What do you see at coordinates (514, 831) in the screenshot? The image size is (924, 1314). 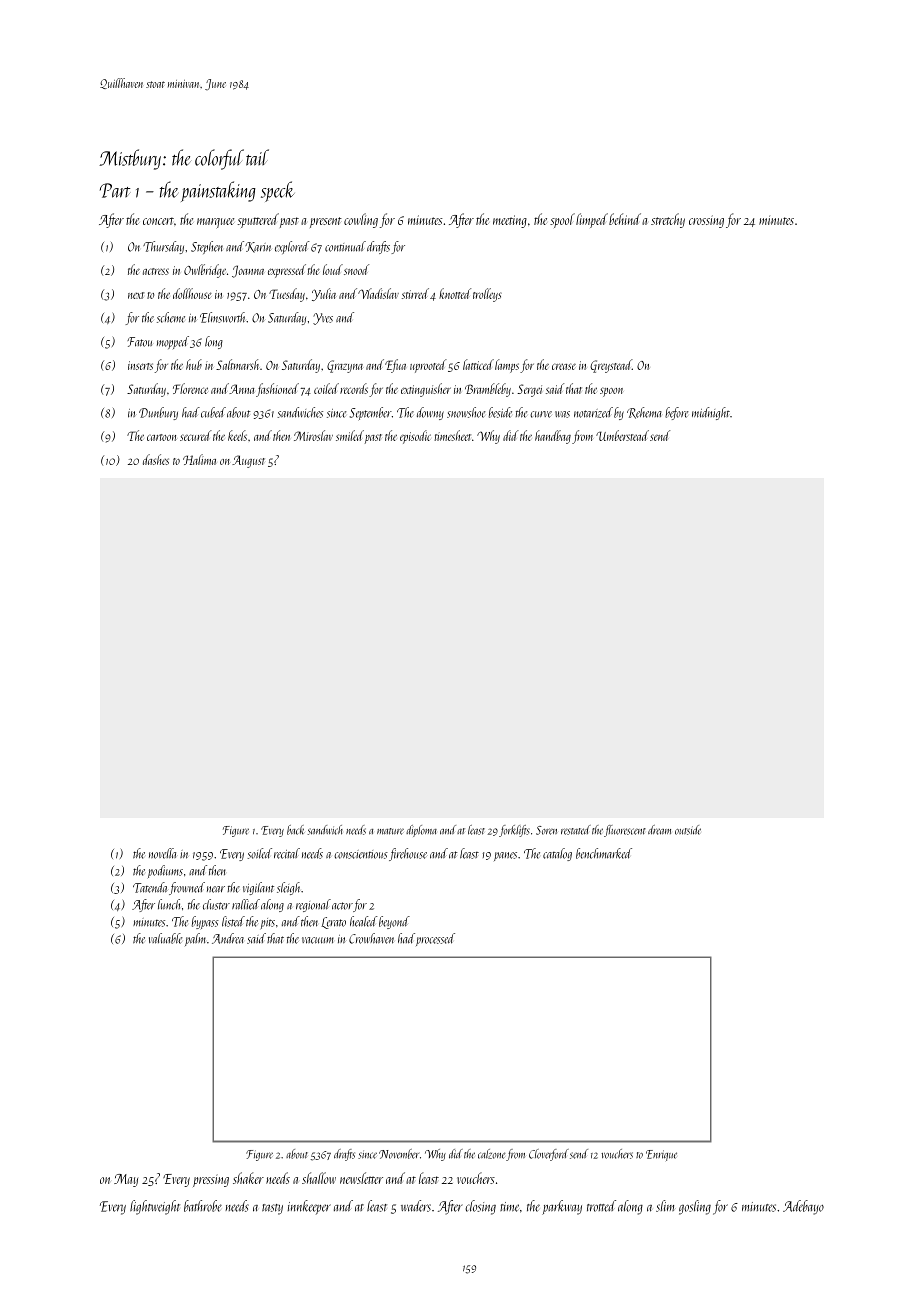 I see `forklifts` at bounding box center [514, 831].
